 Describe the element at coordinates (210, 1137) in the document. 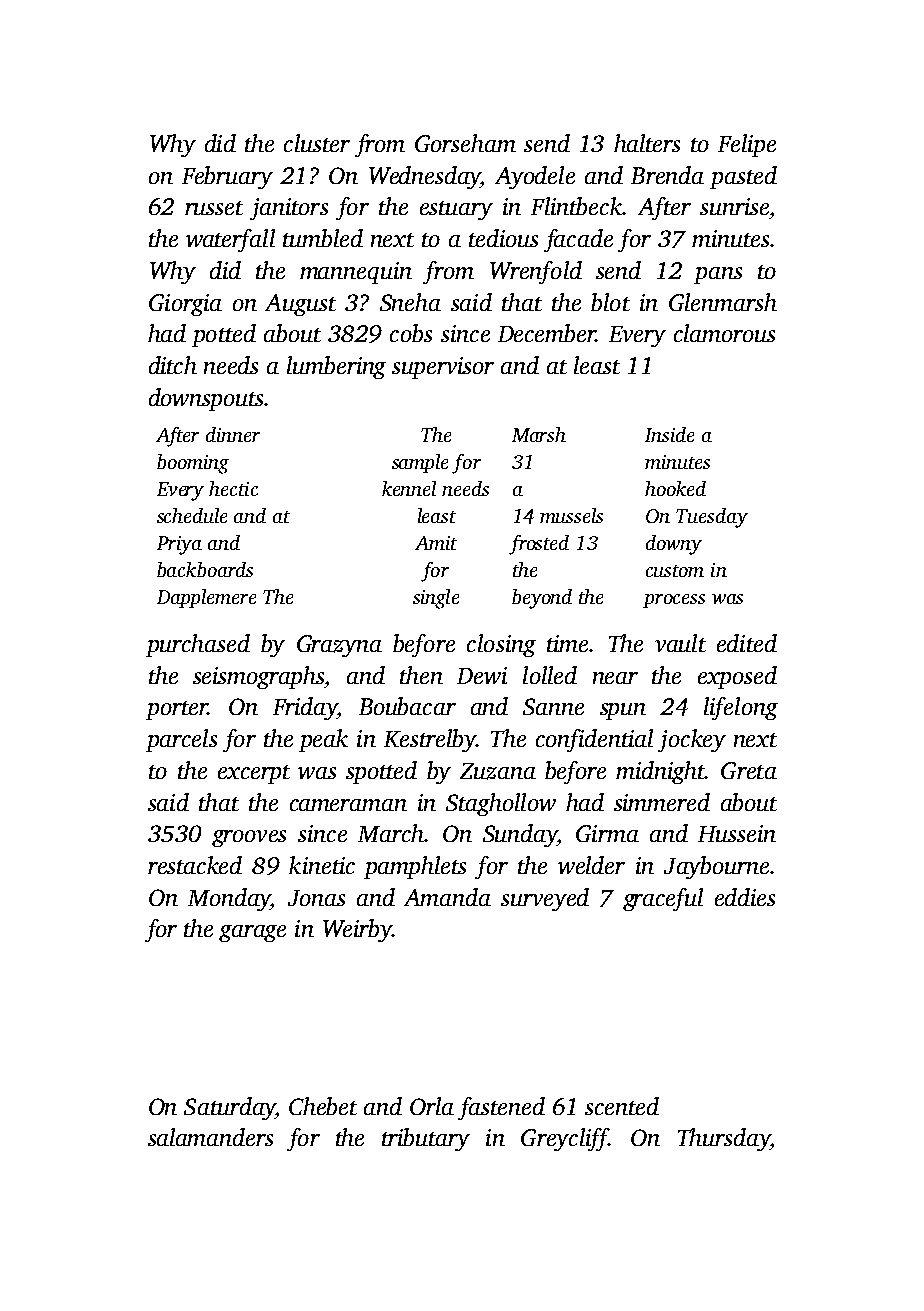

I see `salamanders` at that location.
